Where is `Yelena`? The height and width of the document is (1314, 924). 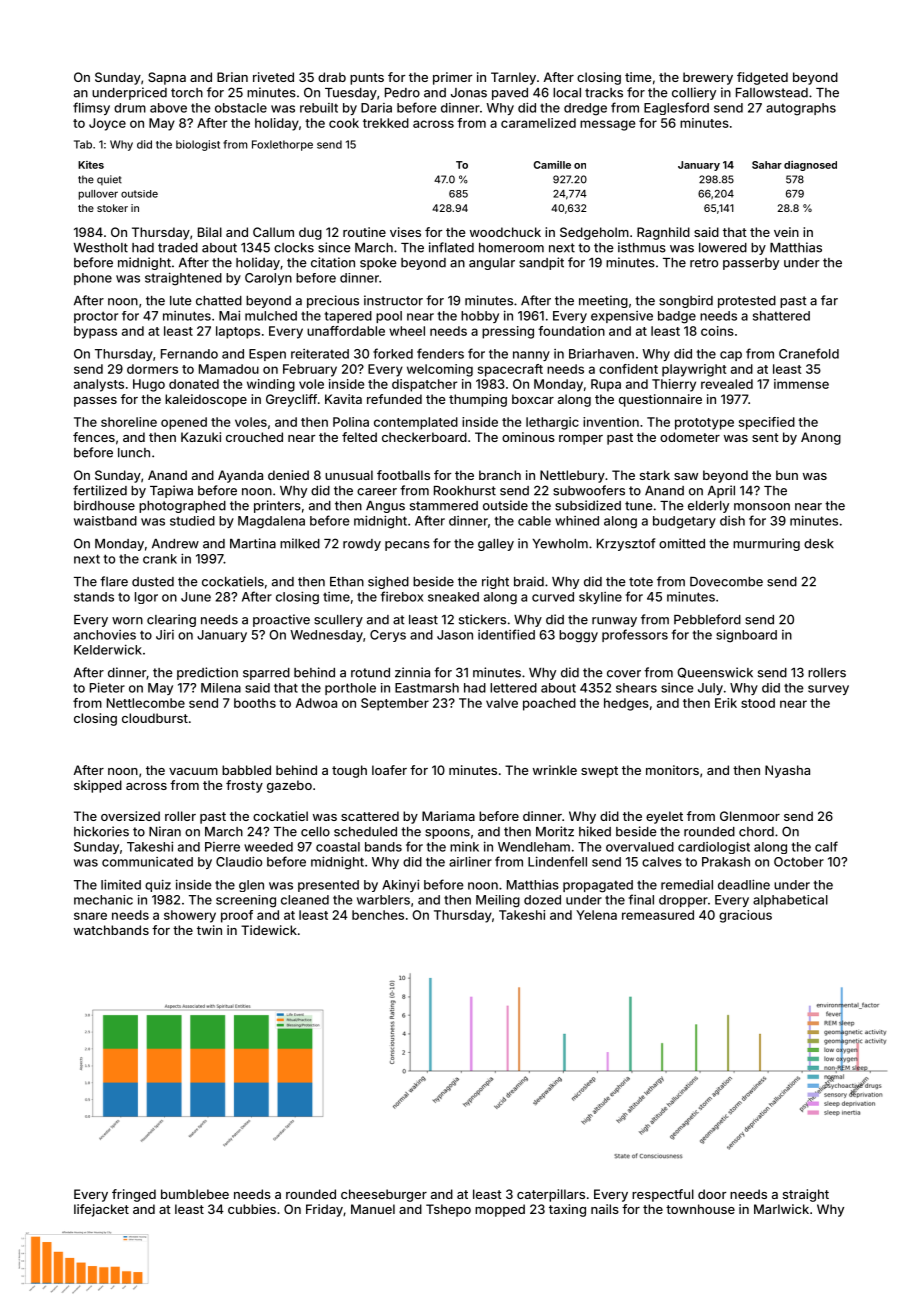 Yelena is located at coordinates (596, 915).
